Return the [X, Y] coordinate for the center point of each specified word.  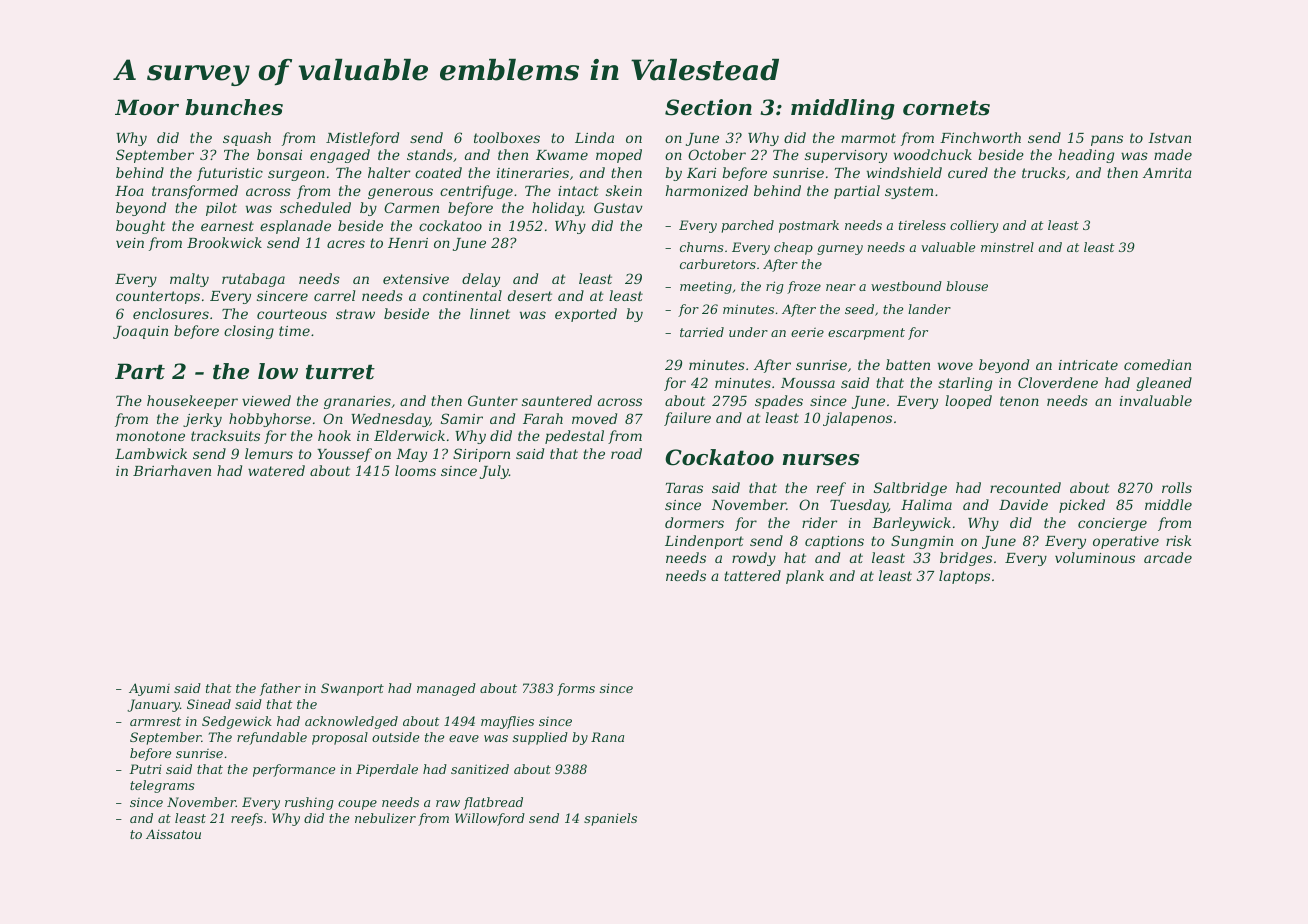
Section [708, 107]
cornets [946, 108]
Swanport [352, 689]
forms [576, 689]
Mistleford [362, 139]
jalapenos [857, 419]
